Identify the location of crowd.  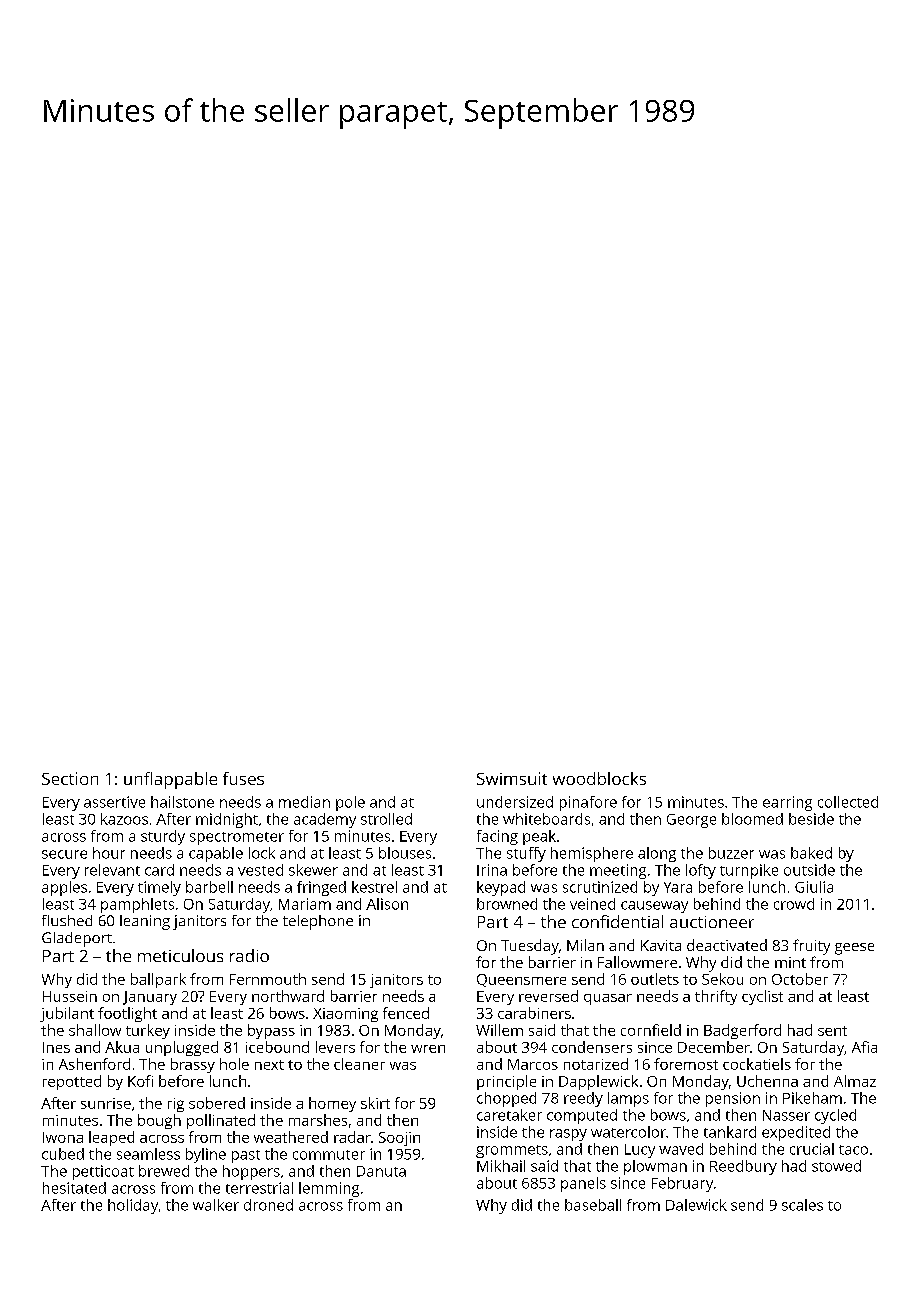
(794, 904).
